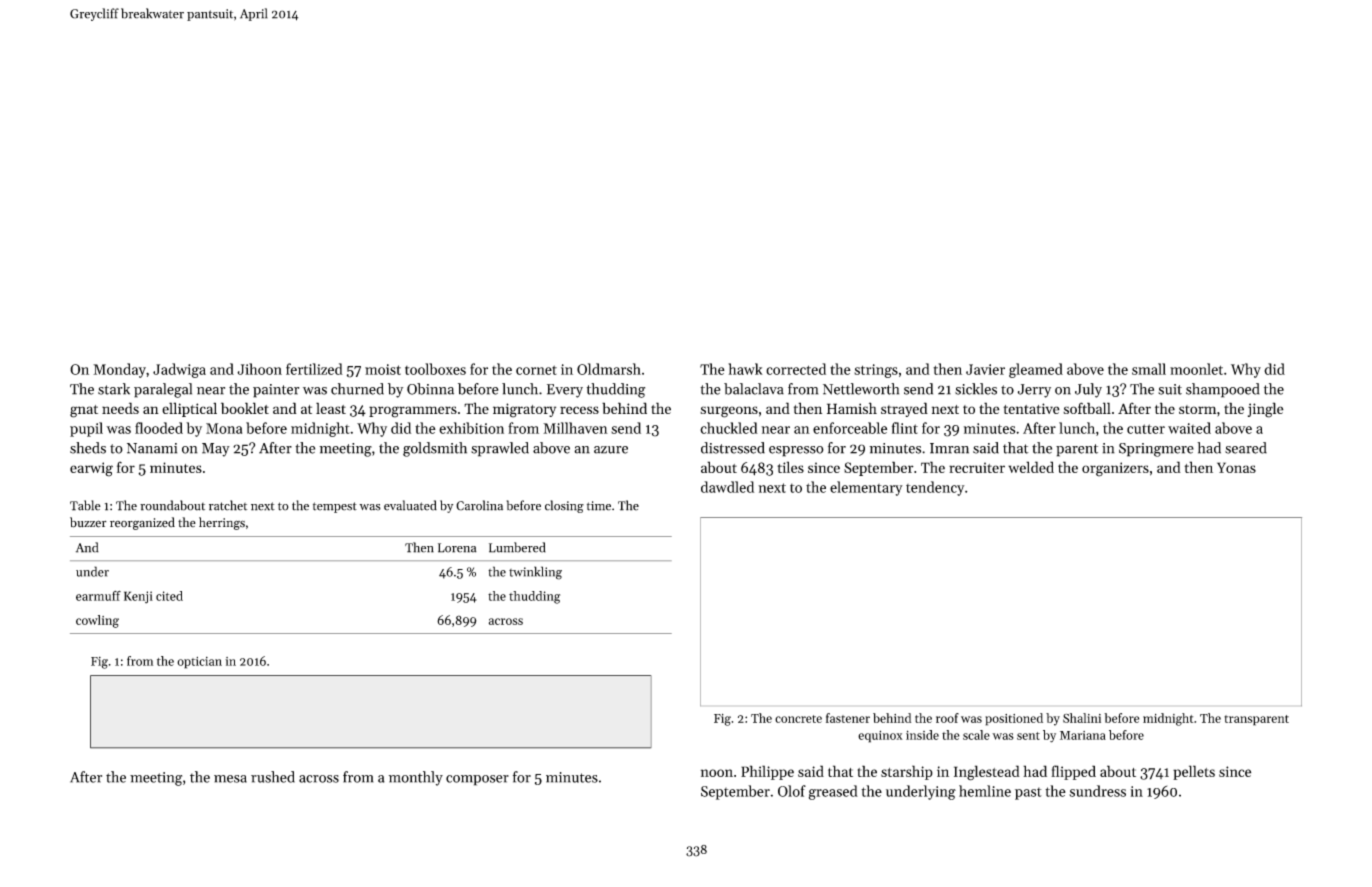 The height and width of the document is (887, 1372). What do you see at coordinates (1146, 429) in the document?
I see `cutter` at bounding box center [1146, 429].
